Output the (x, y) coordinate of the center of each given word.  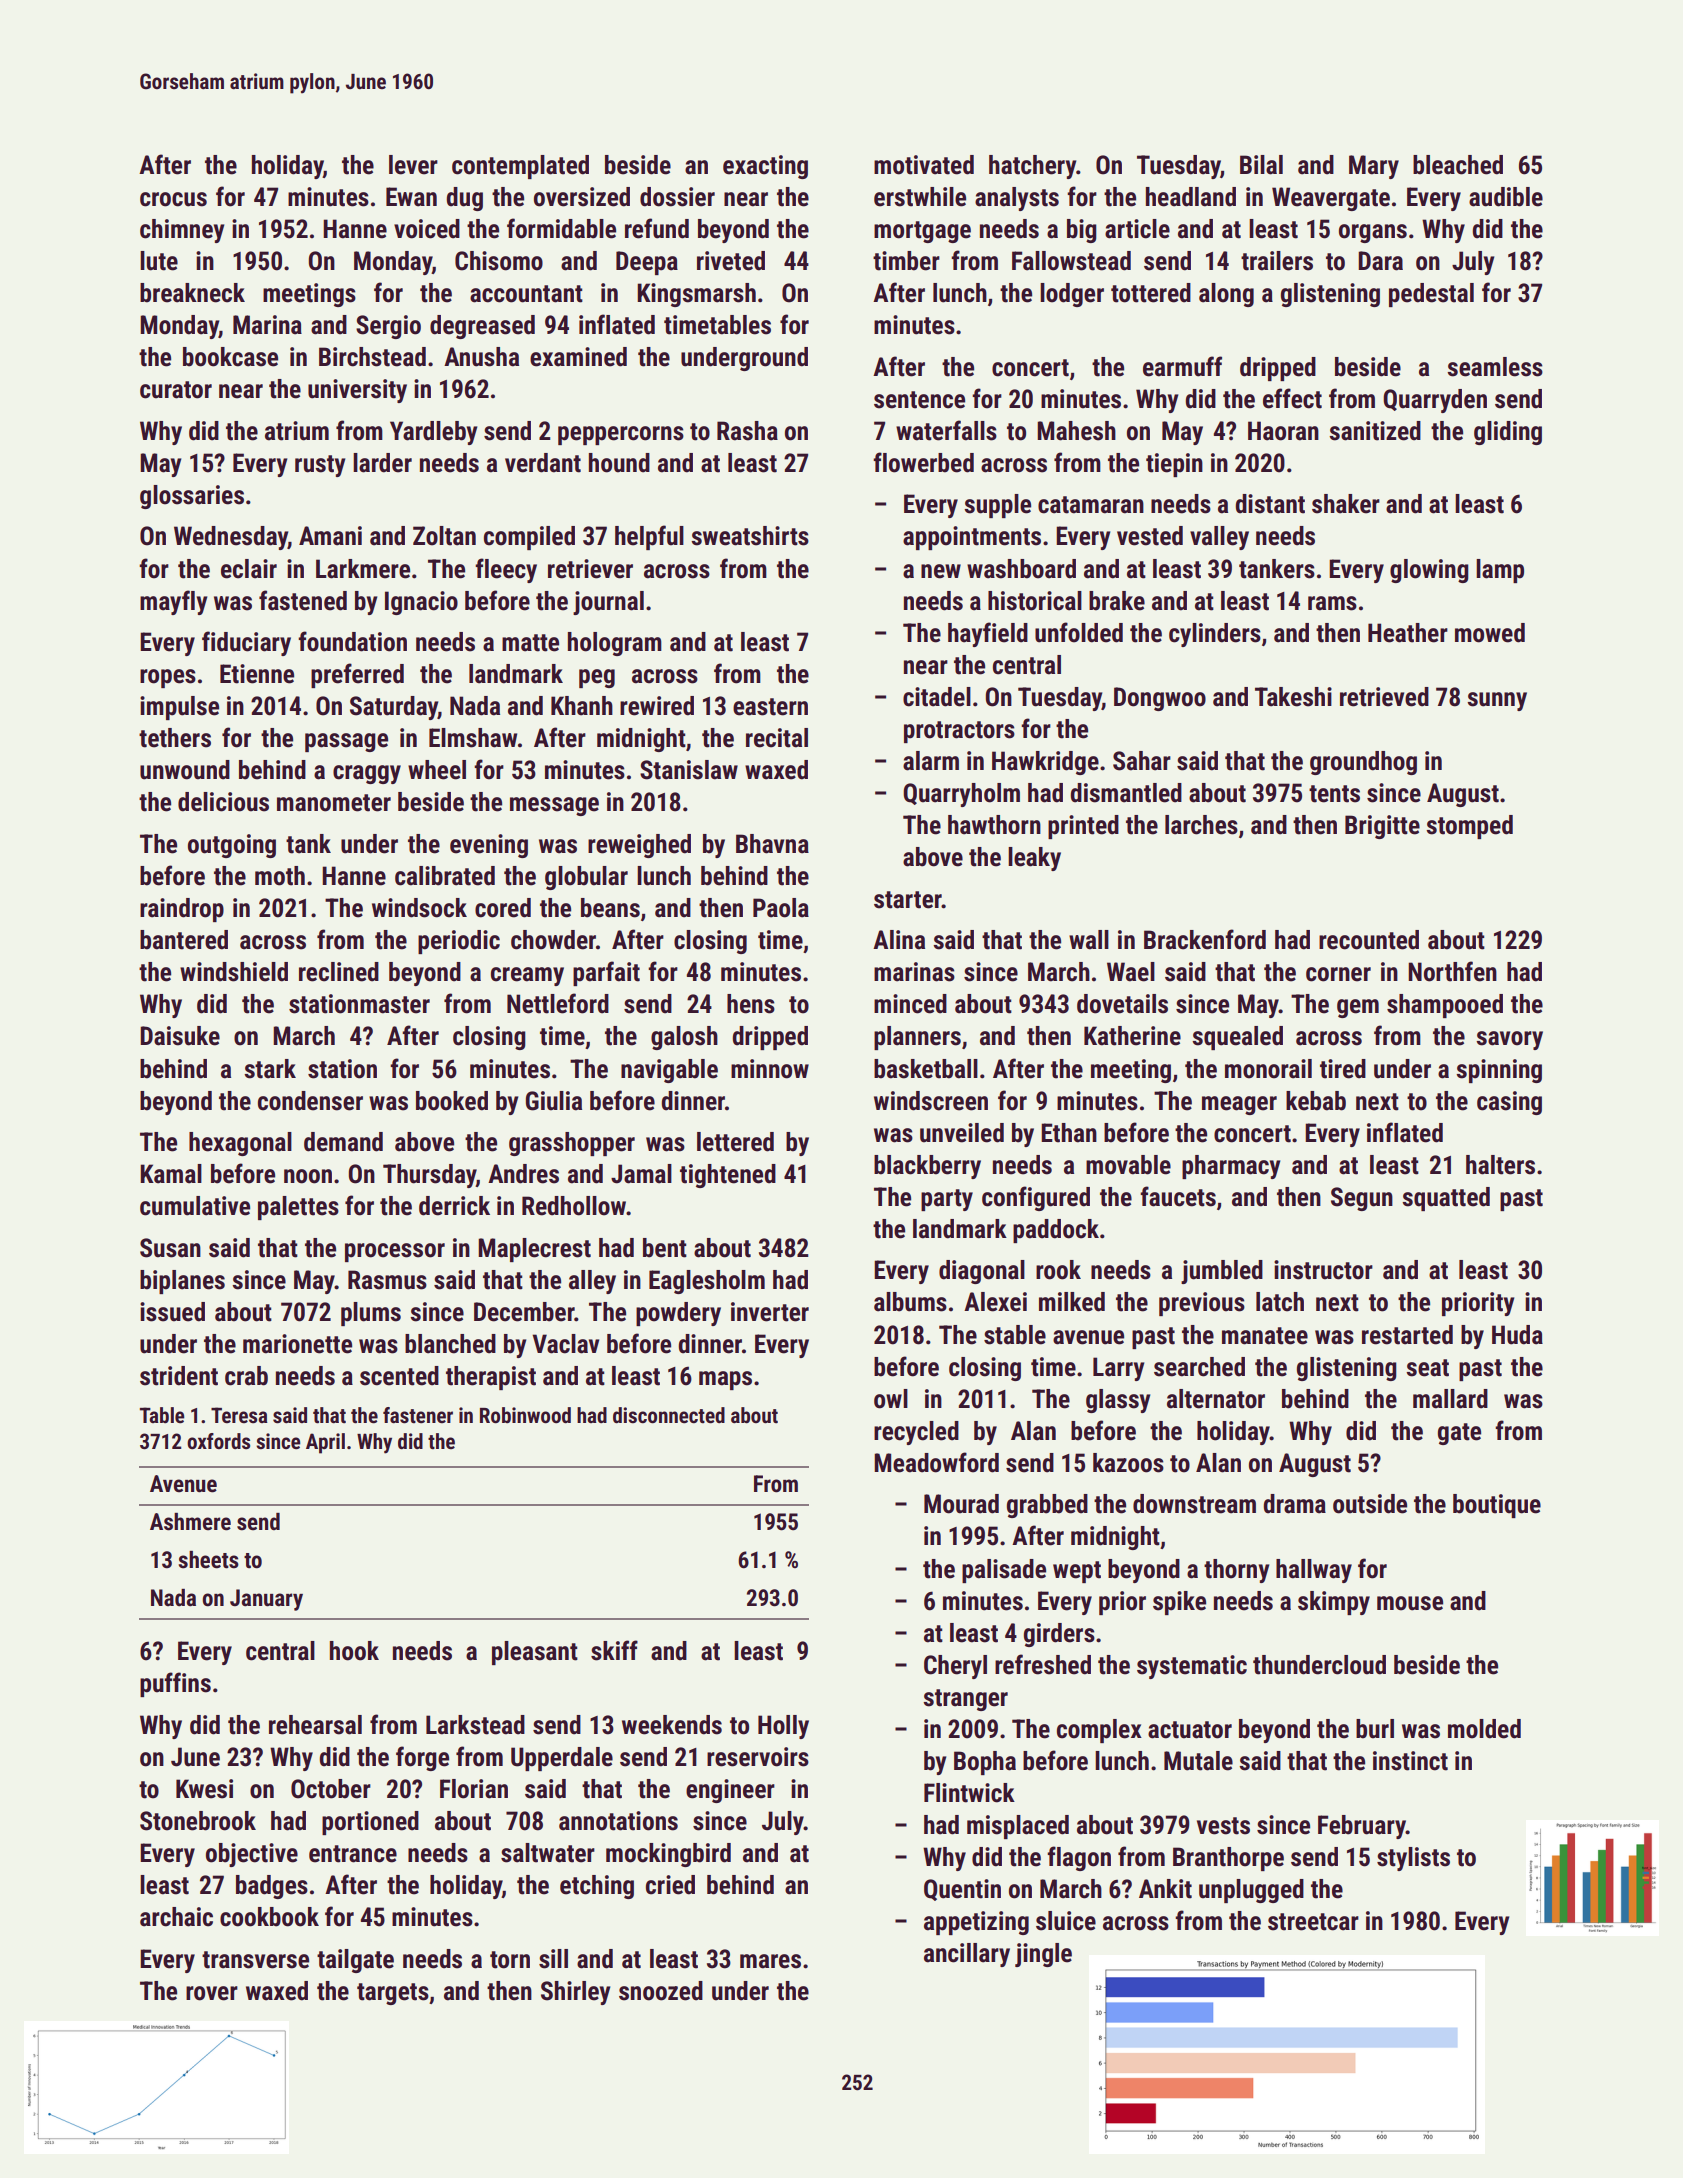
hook (354, 1651)
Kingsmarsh (696, 295)
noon (308, 1176)
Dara (1380, 261)
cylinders (1215, 635)
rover (212, 1993)
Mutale (1198, 1761)
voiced (427, 229)
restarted (1407, 1335)
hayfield (988, 634)
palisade (1004, 1571)
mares (770, 1961)
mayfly (173, 602)
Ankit (1165, 1889)
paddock (1056, 1231)
